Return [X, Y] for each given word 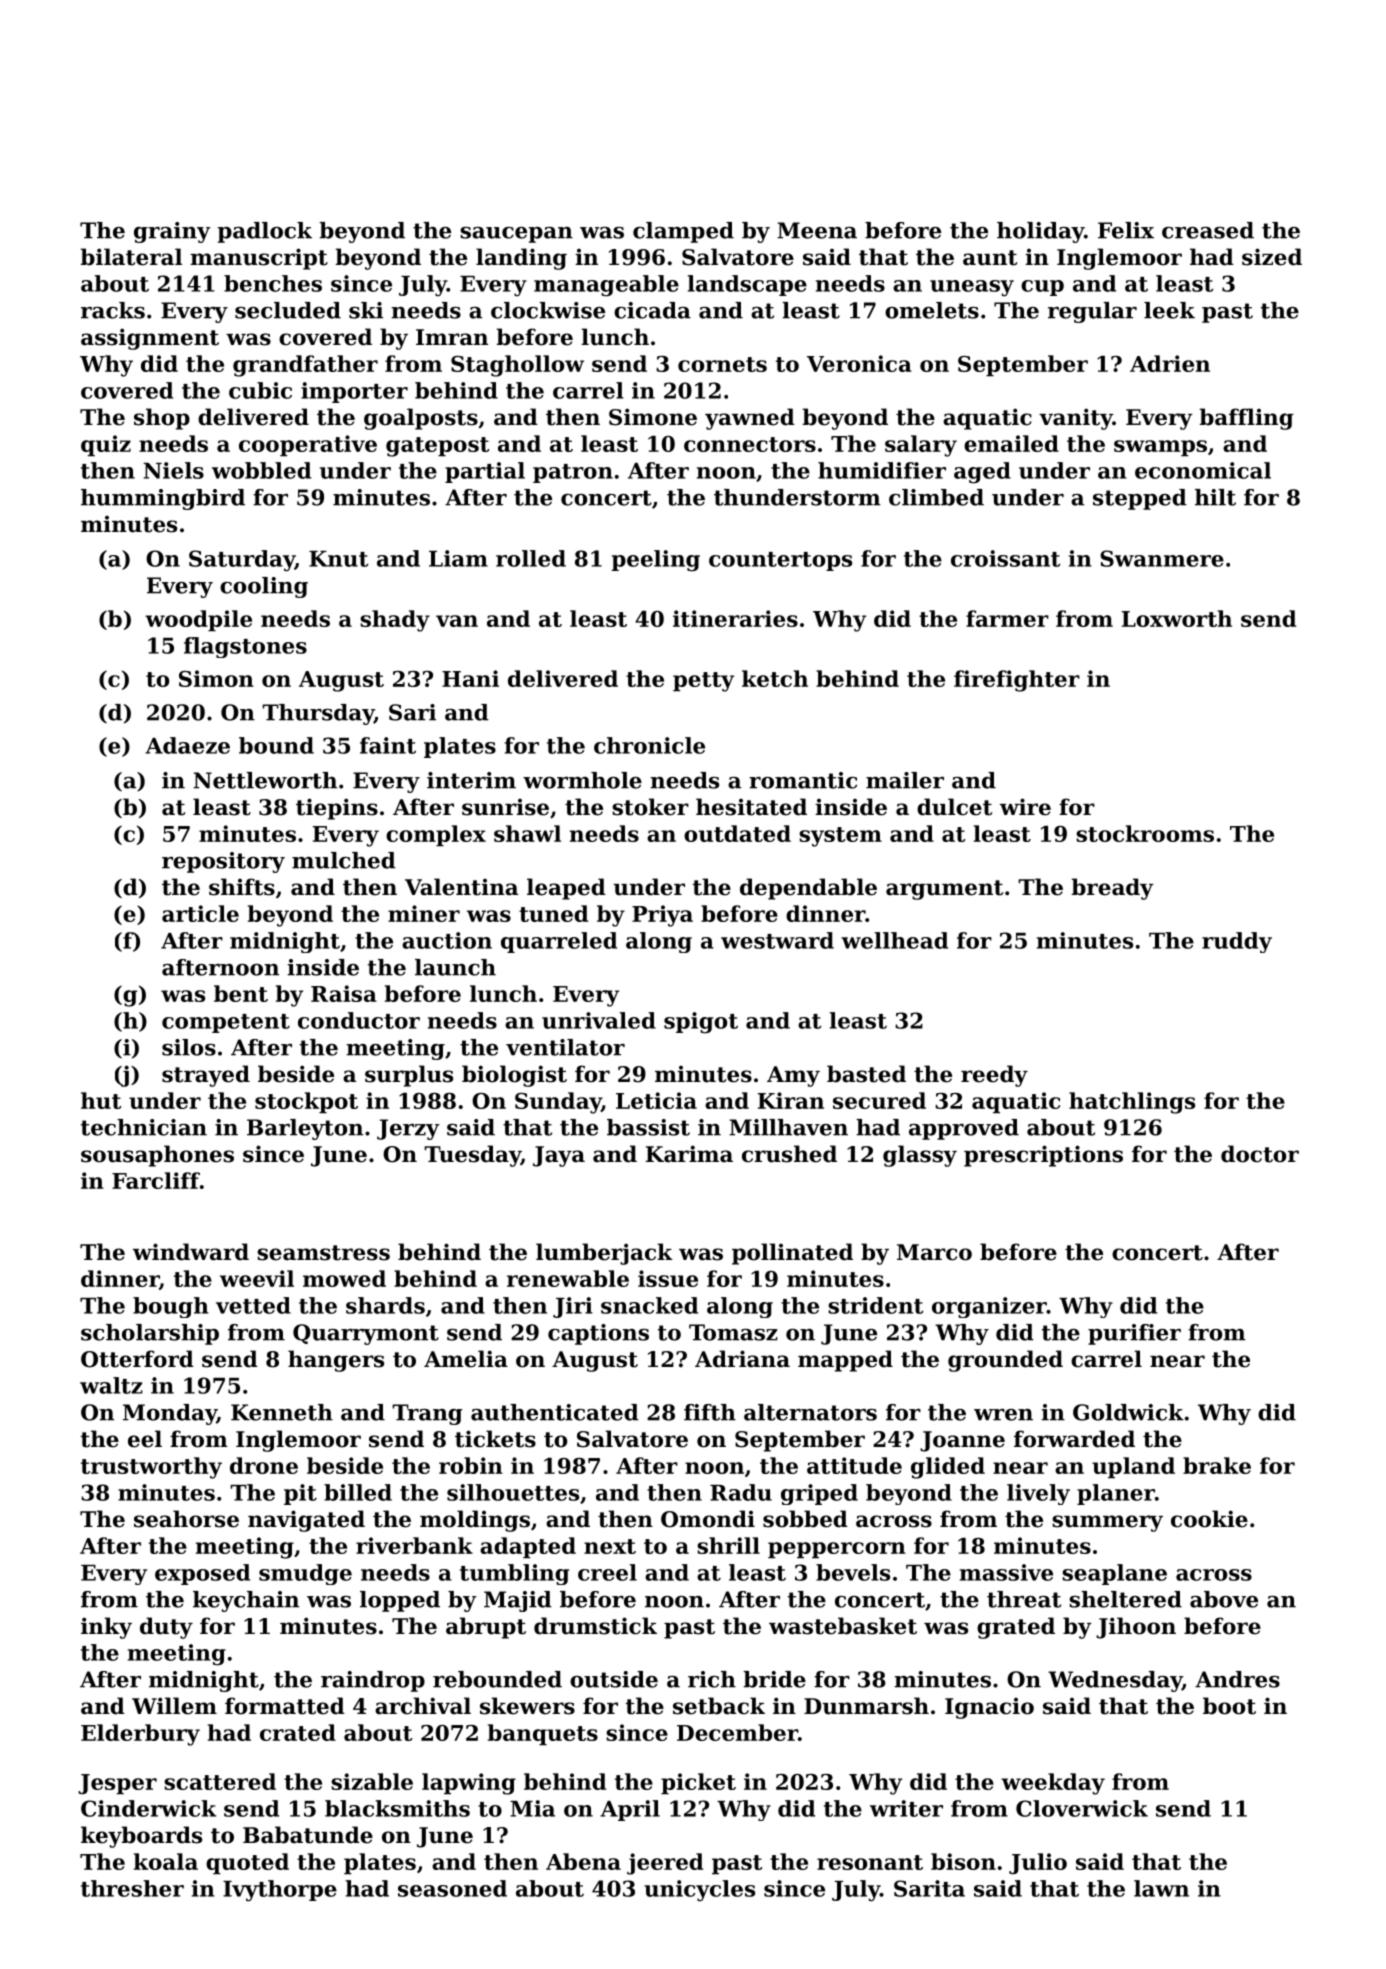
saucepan [516, 235]
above [1224, 1599]
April [630, 1810]
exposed [202, 1574]
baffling [1246, 419]
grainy [172, 232]
